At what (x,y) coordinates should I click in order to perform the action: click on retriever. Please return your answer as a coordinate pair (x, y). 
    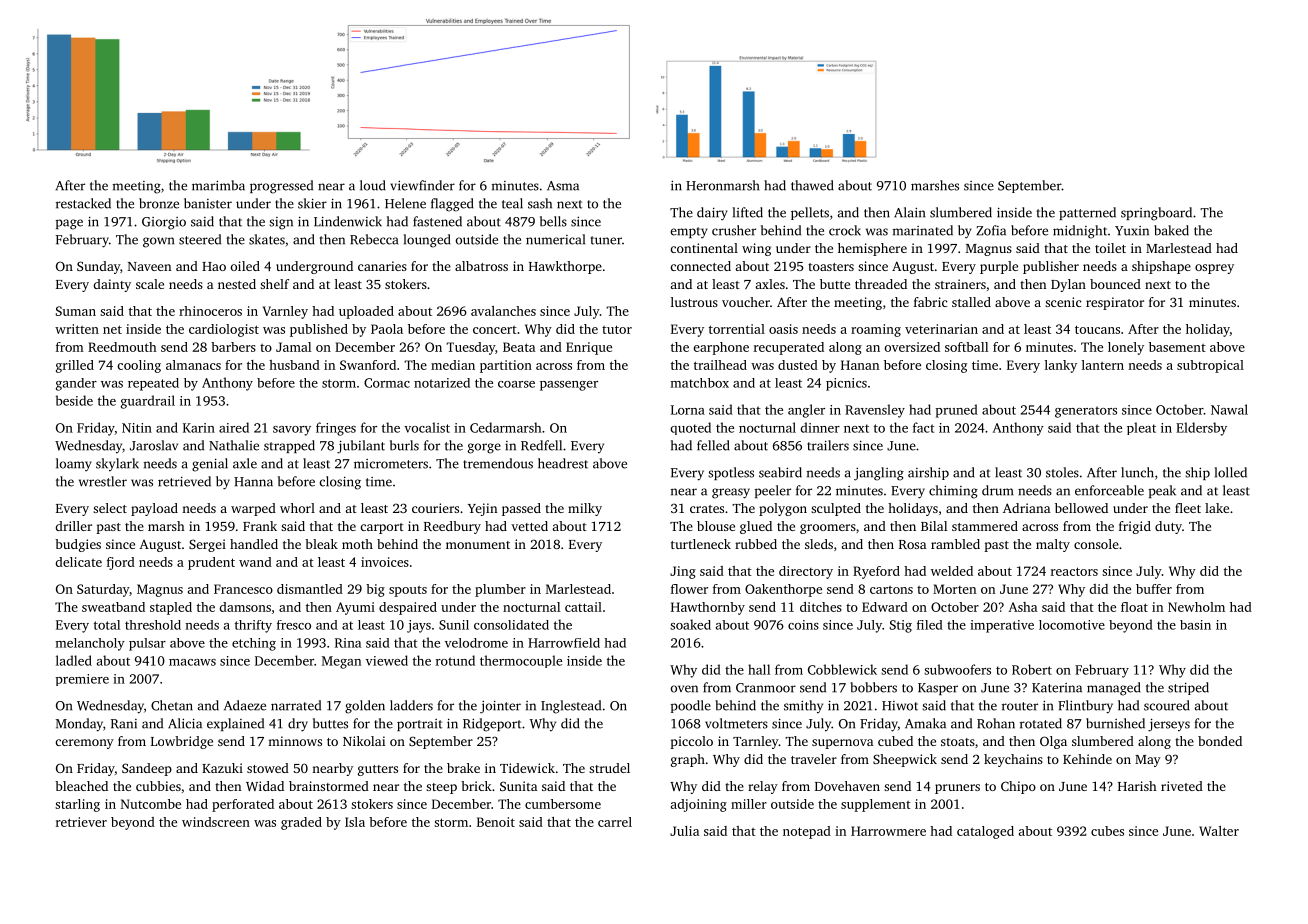
    Looking at the image, I should click on (81, 822).
